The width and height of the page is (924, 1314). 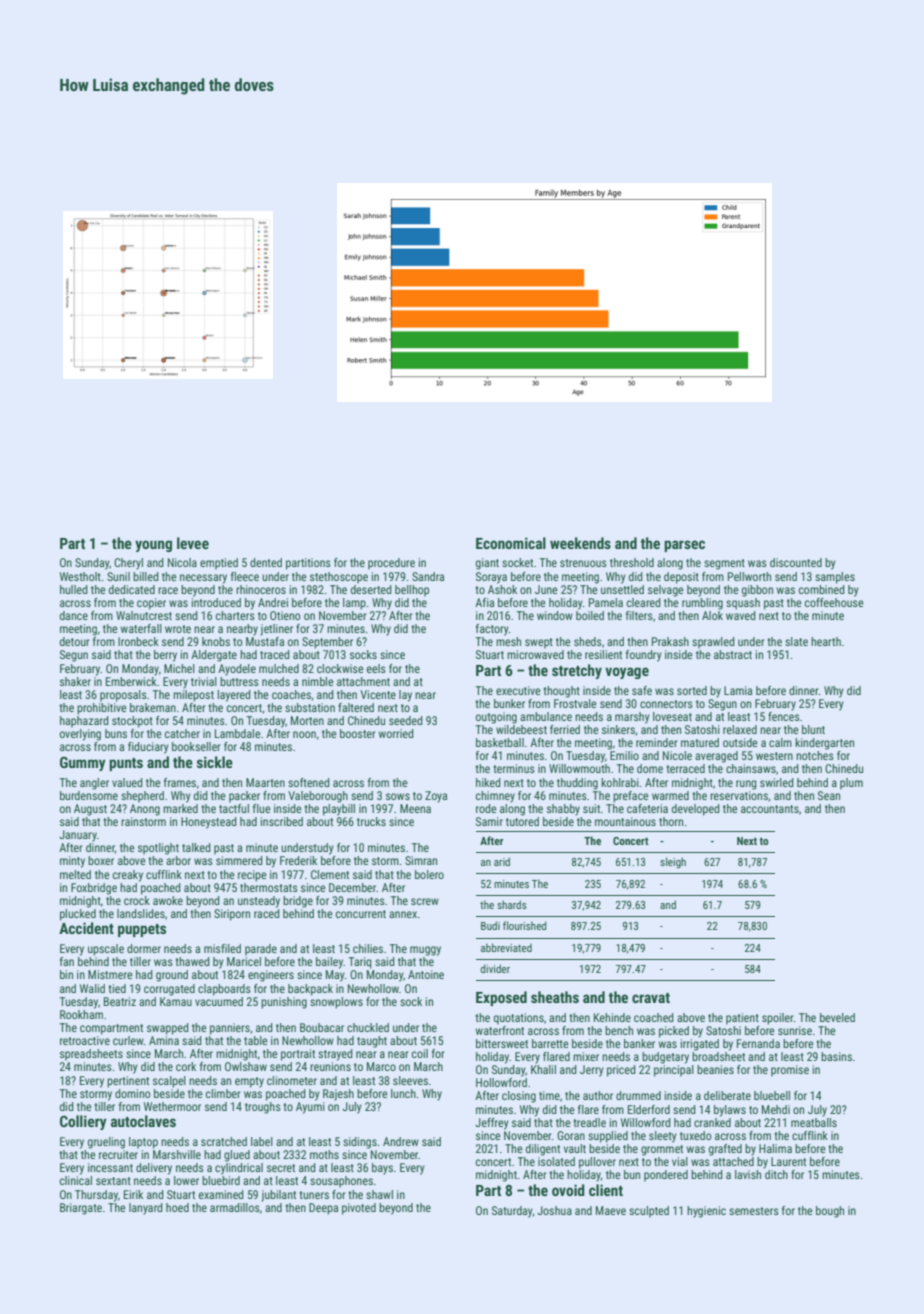 I want to click on incessant, so click(x=110, y=1167).
